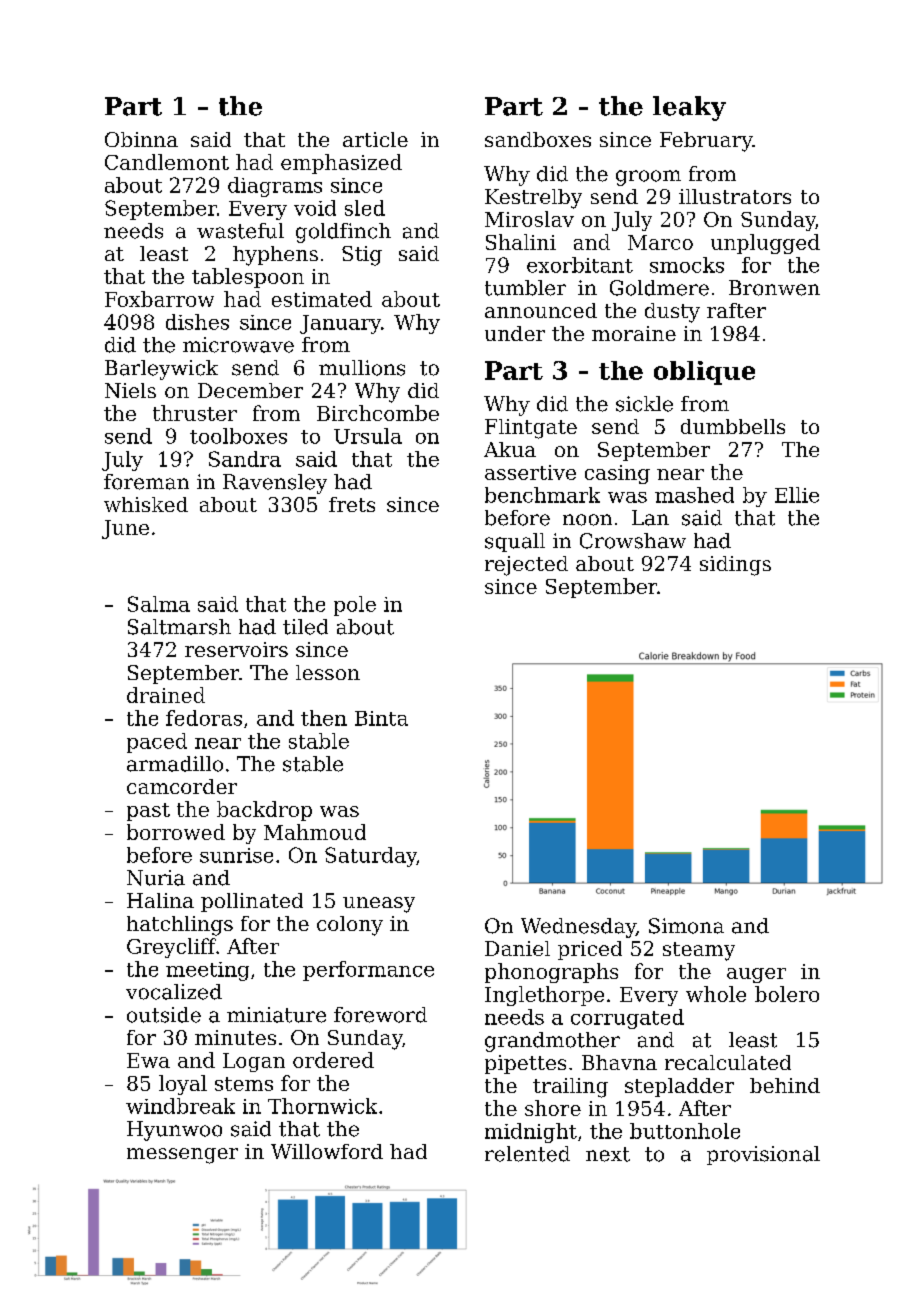 This image has width=924, height=1311. What do you see at coordinates (735, 566) in the image?
I see `sidings` at bounding box center [735, 566].
